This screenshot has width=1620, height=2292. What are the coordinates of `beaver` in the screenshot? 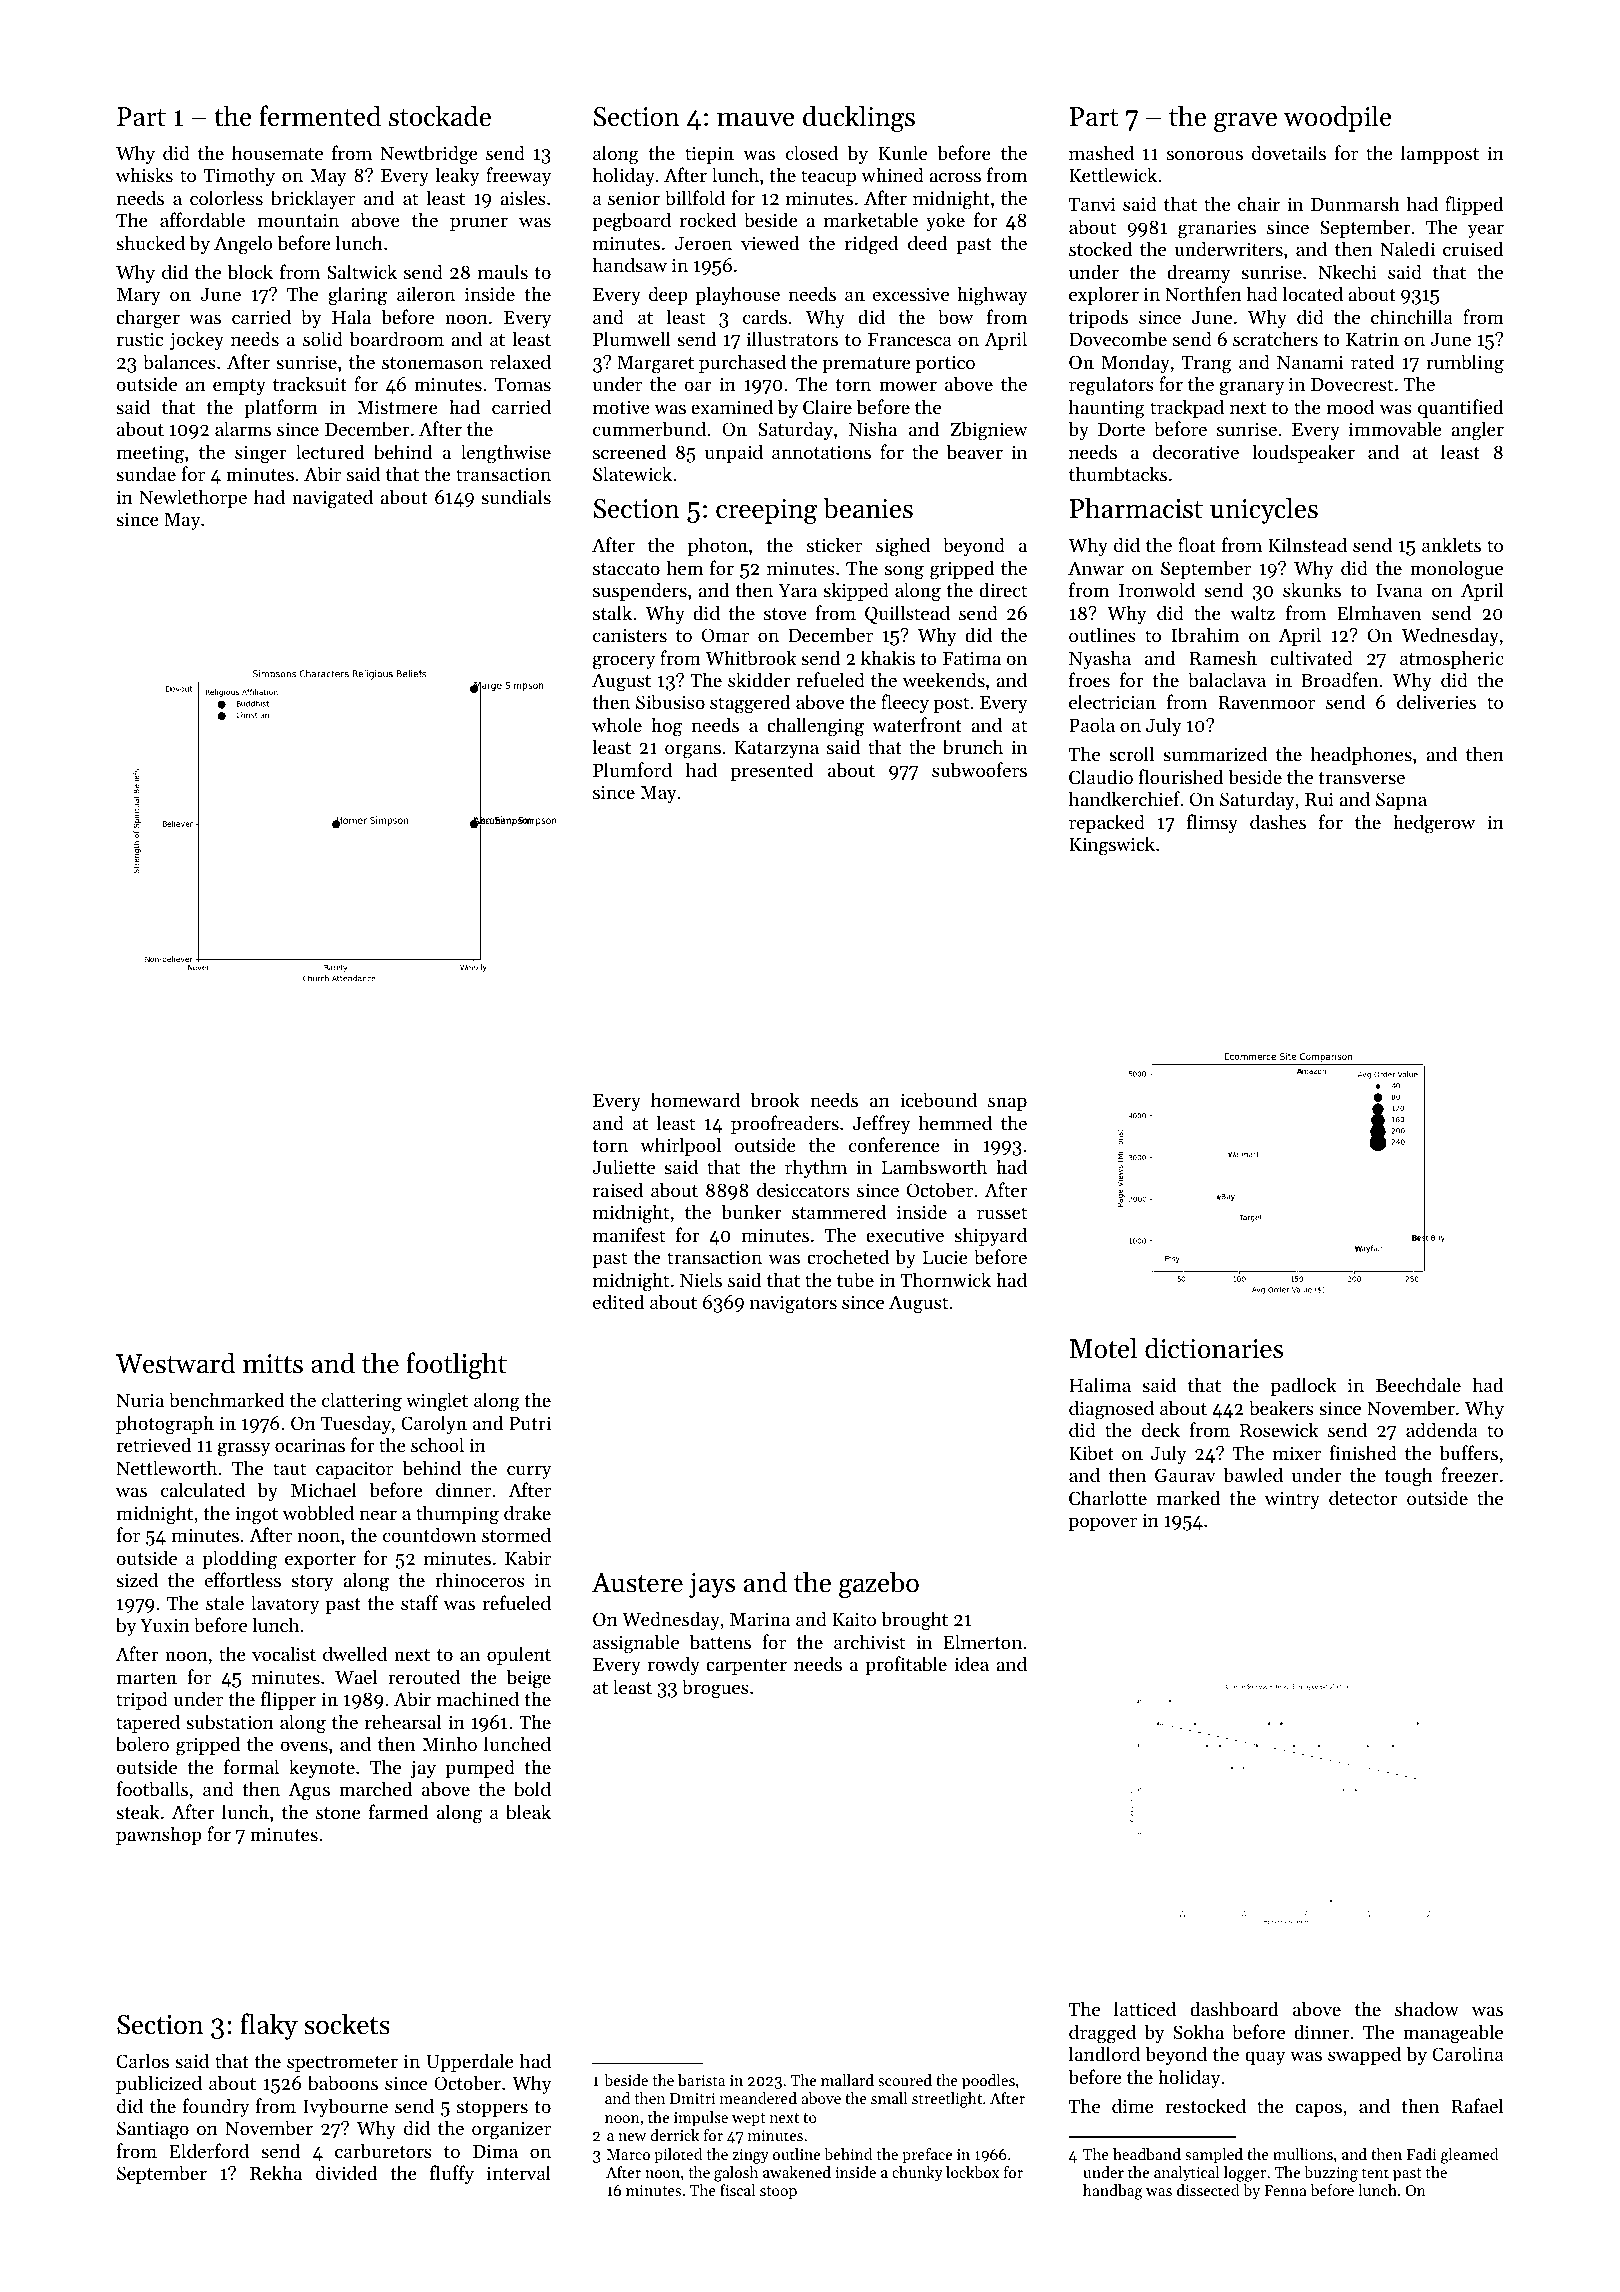 It's located at (975, 452).
